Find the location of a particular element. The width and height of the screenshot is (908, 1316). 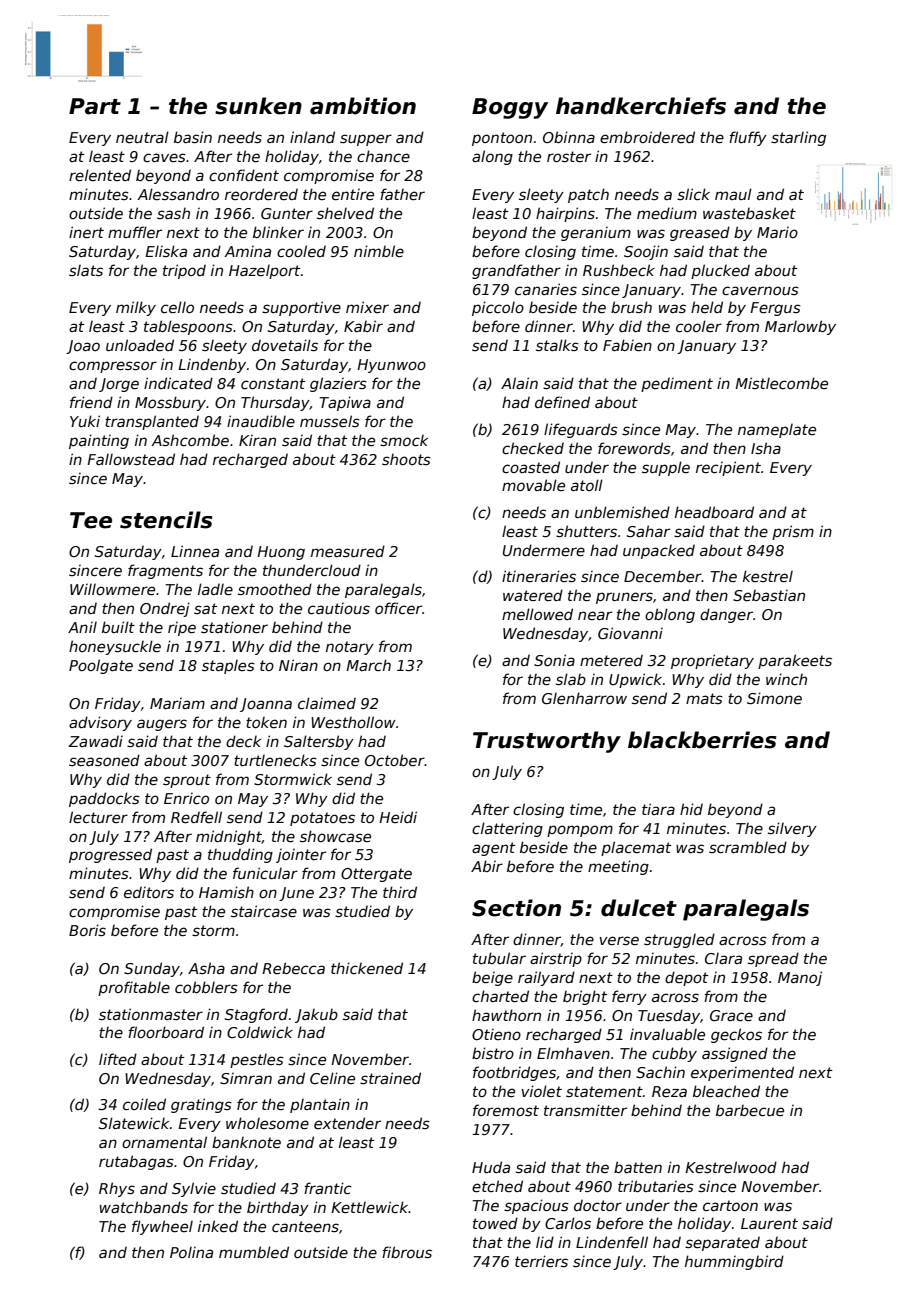

relented is located at coordinates (100, 175).
